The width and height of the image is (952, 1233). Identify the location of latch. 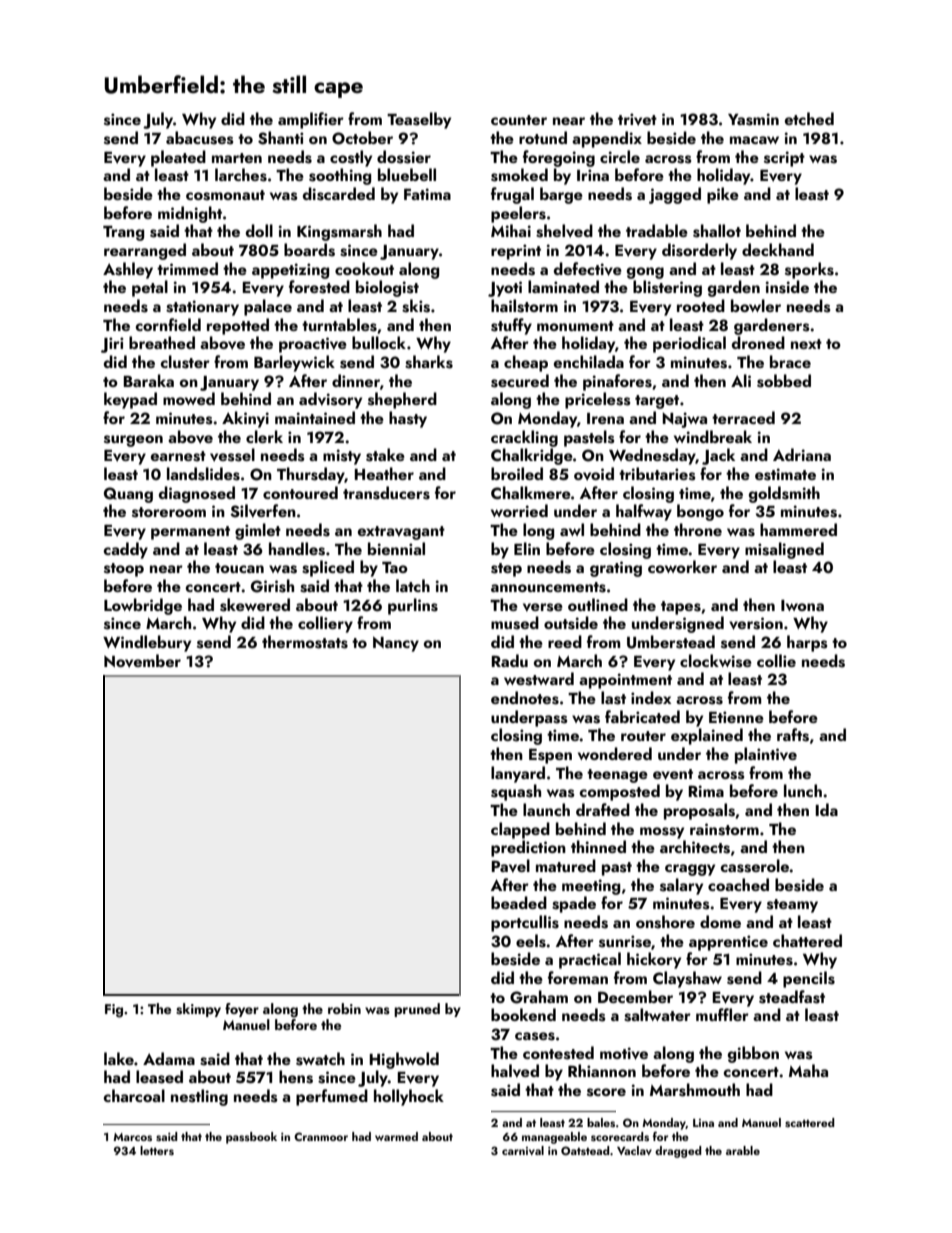
(413, 585).
